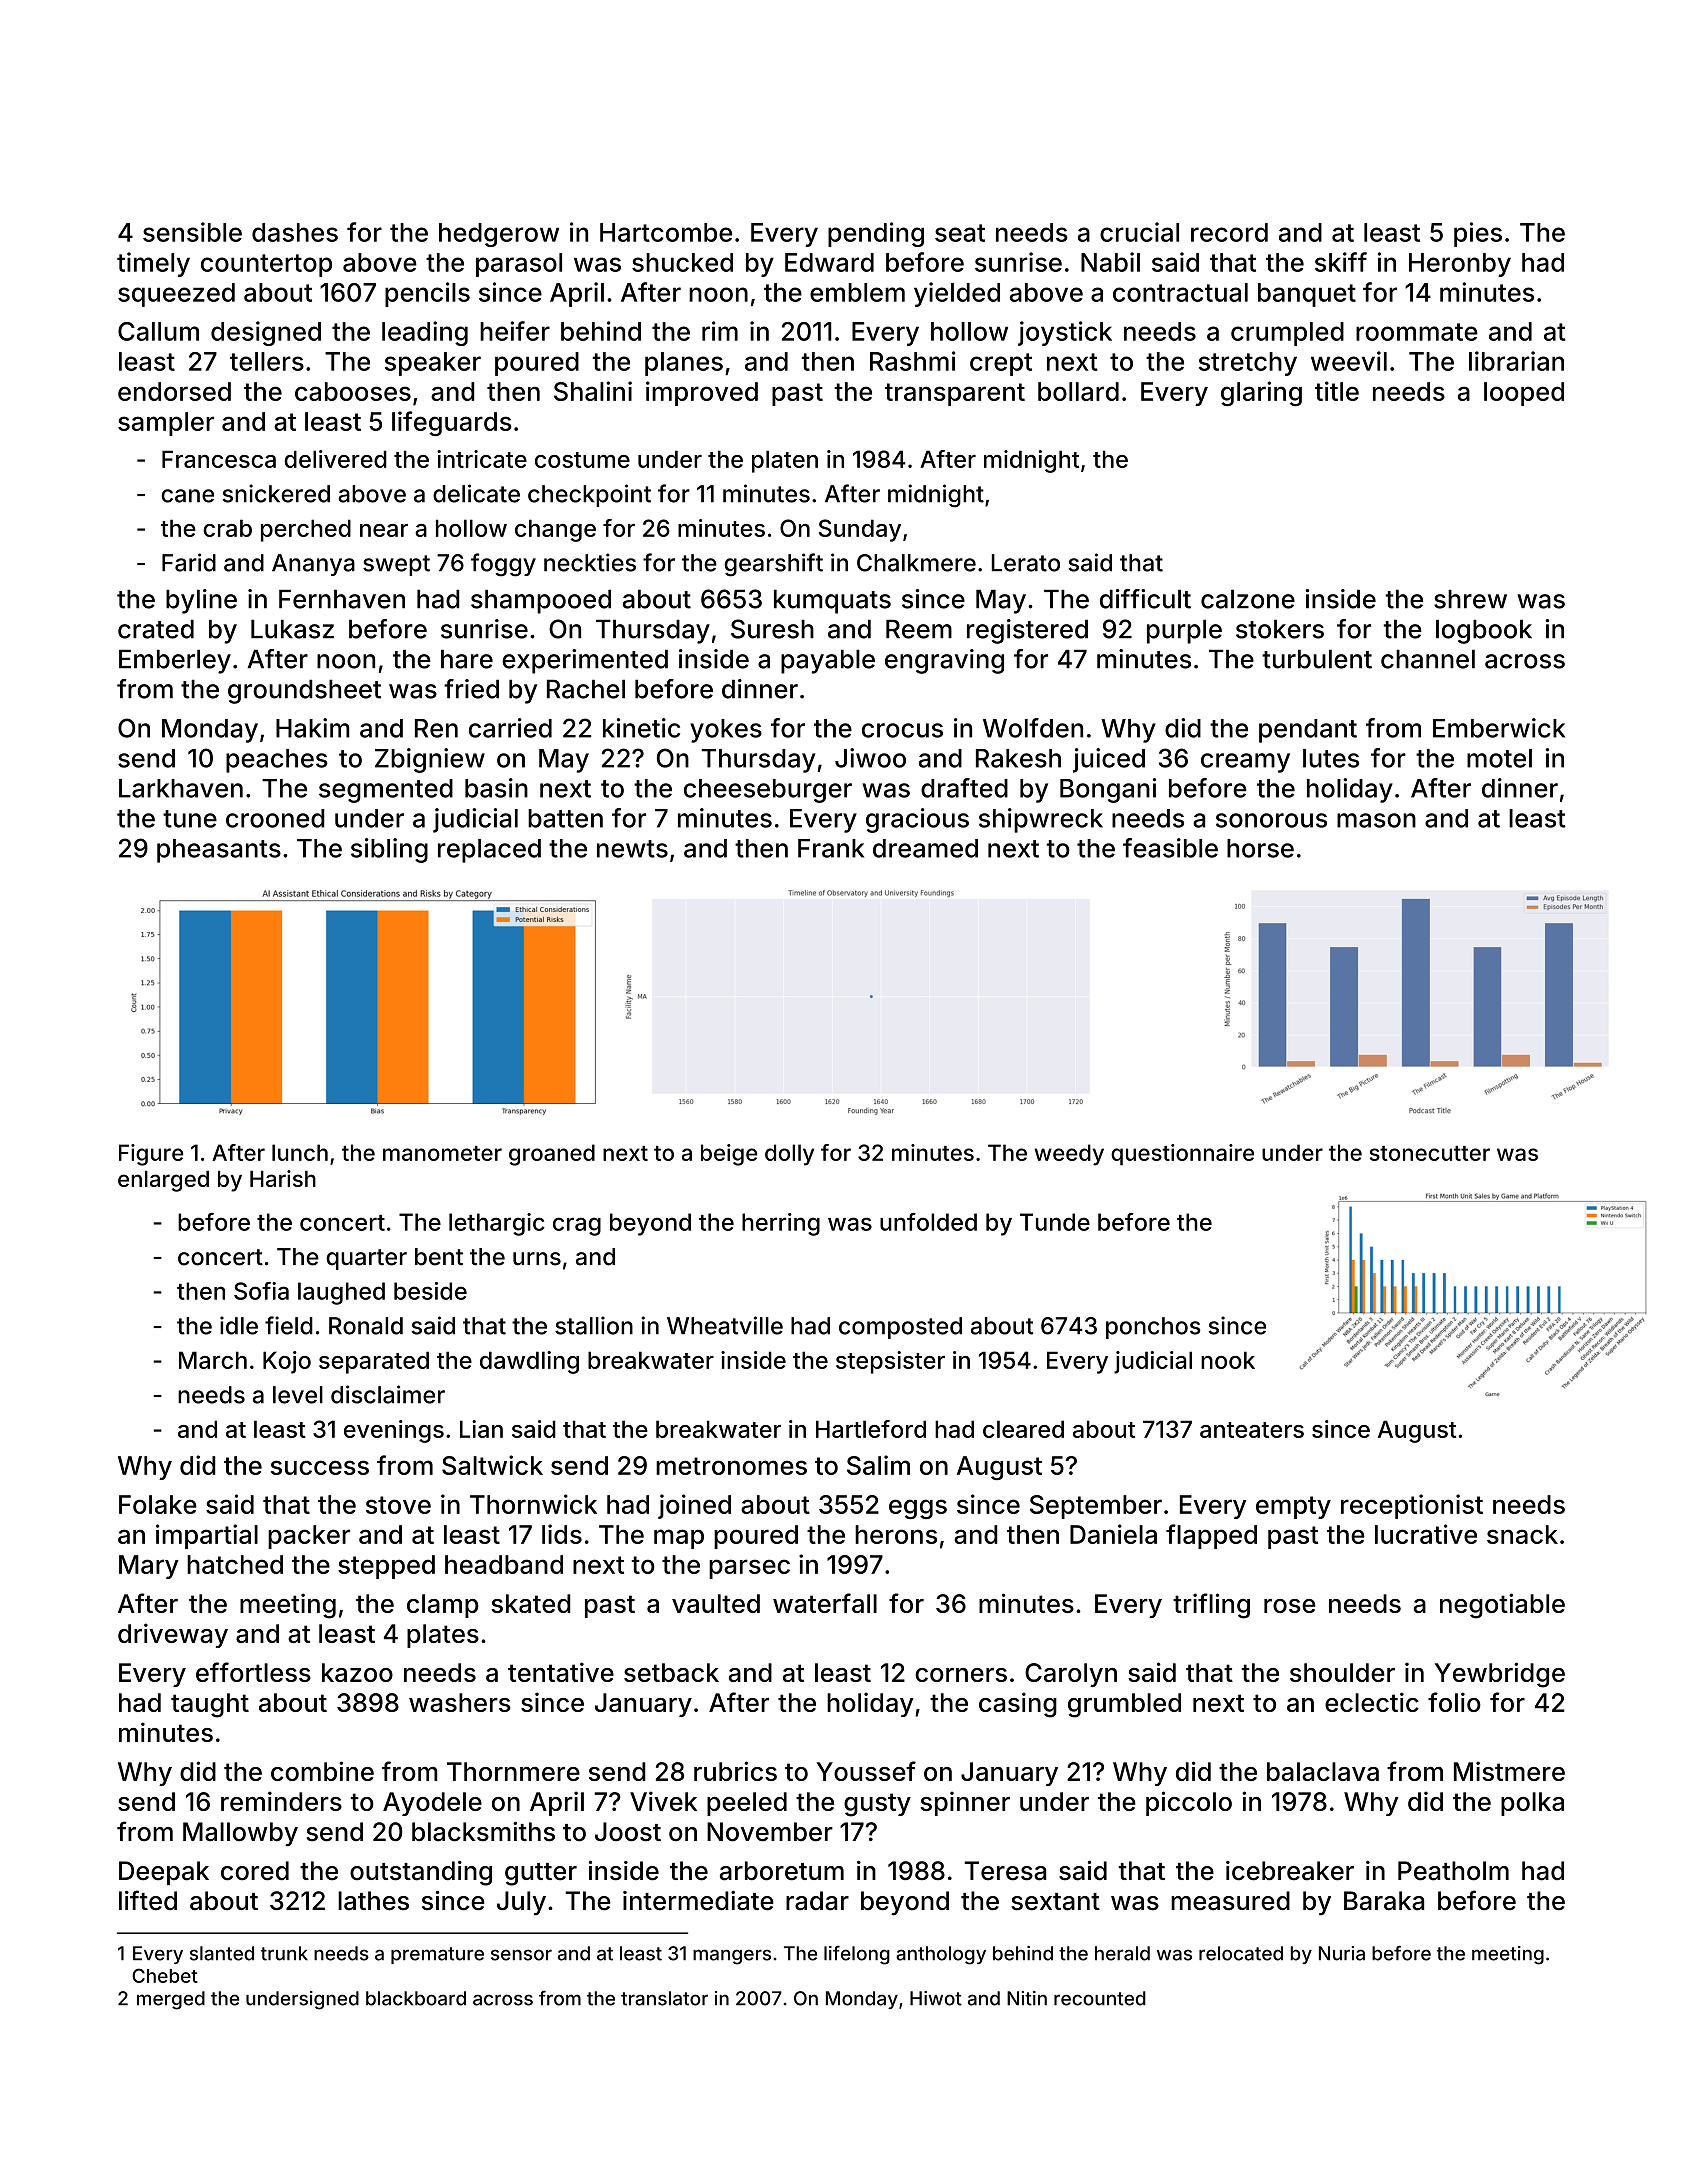 This image has height=2178, width=1683. I want to click on stonecutter, so click(1430, 1153).
